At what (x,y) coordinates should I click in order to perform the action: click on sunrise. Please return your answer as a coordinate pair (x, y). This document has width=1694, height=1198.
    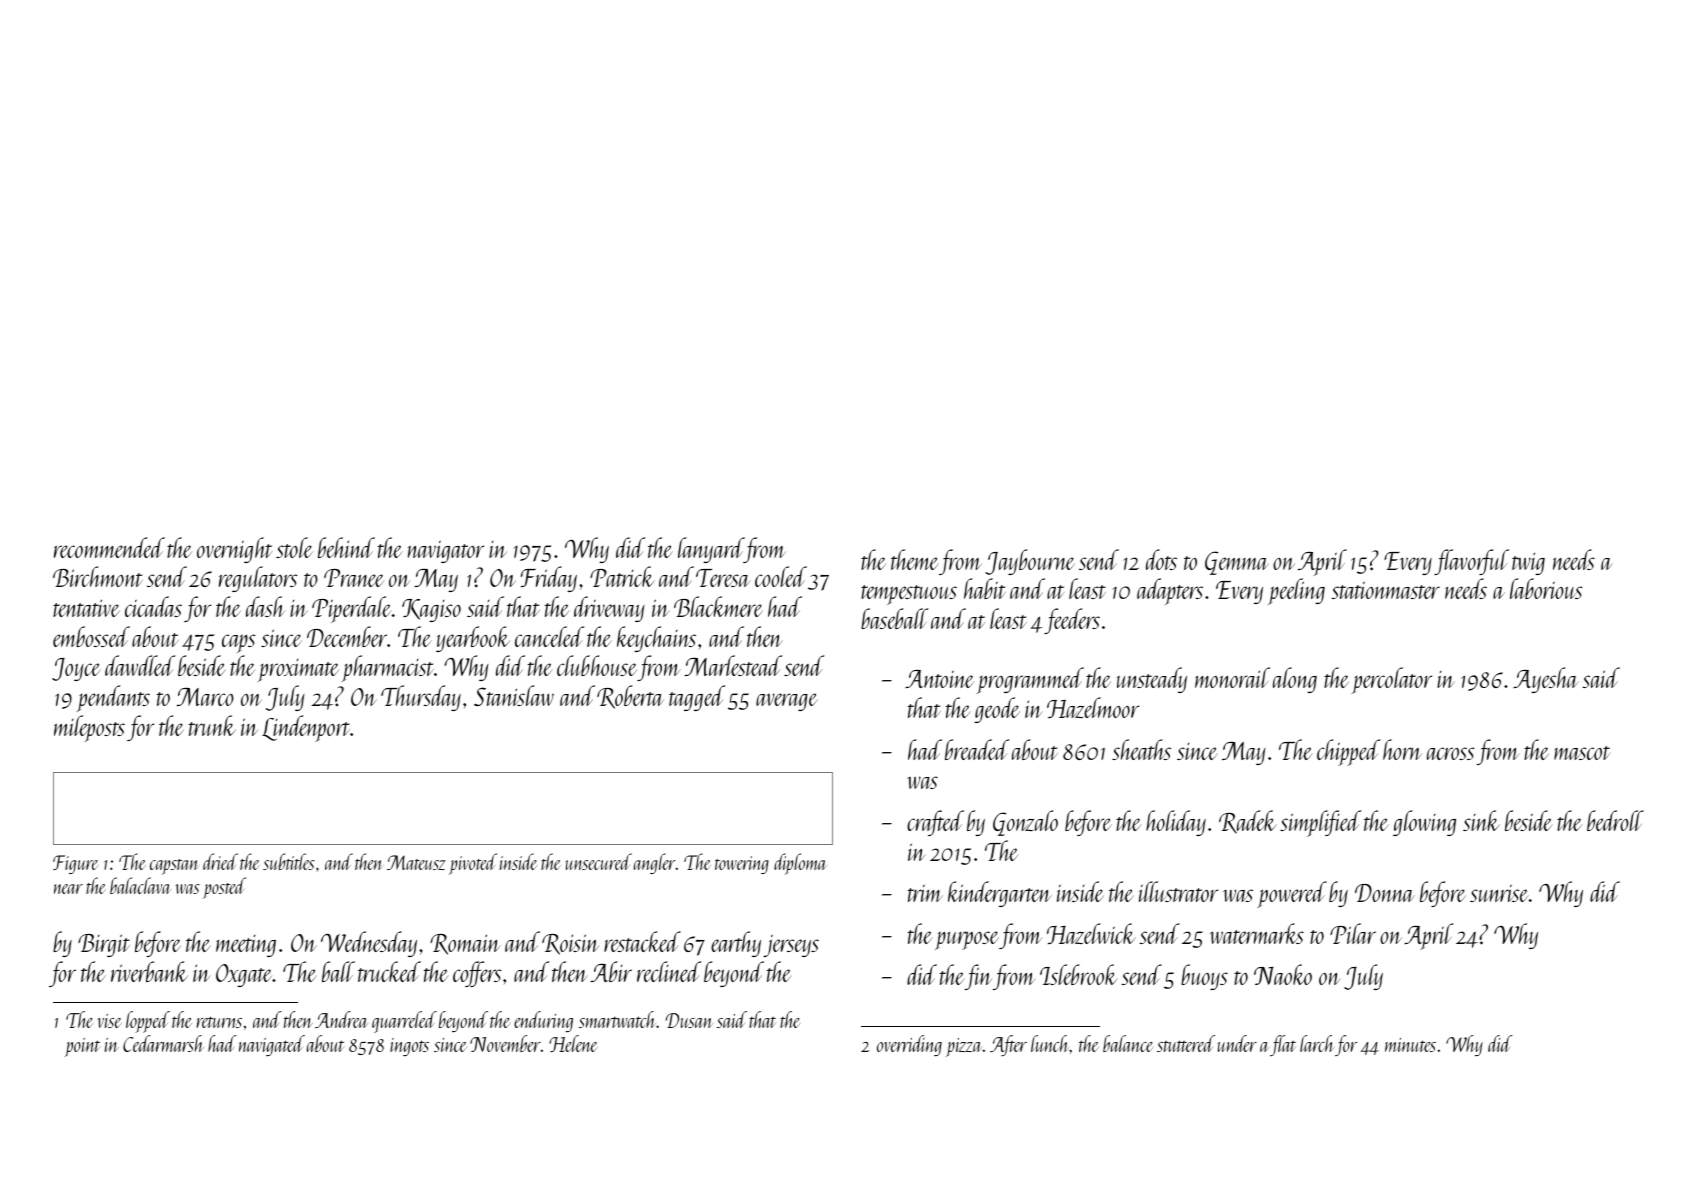
    Looking at the image, I should click on (1499, 893).
